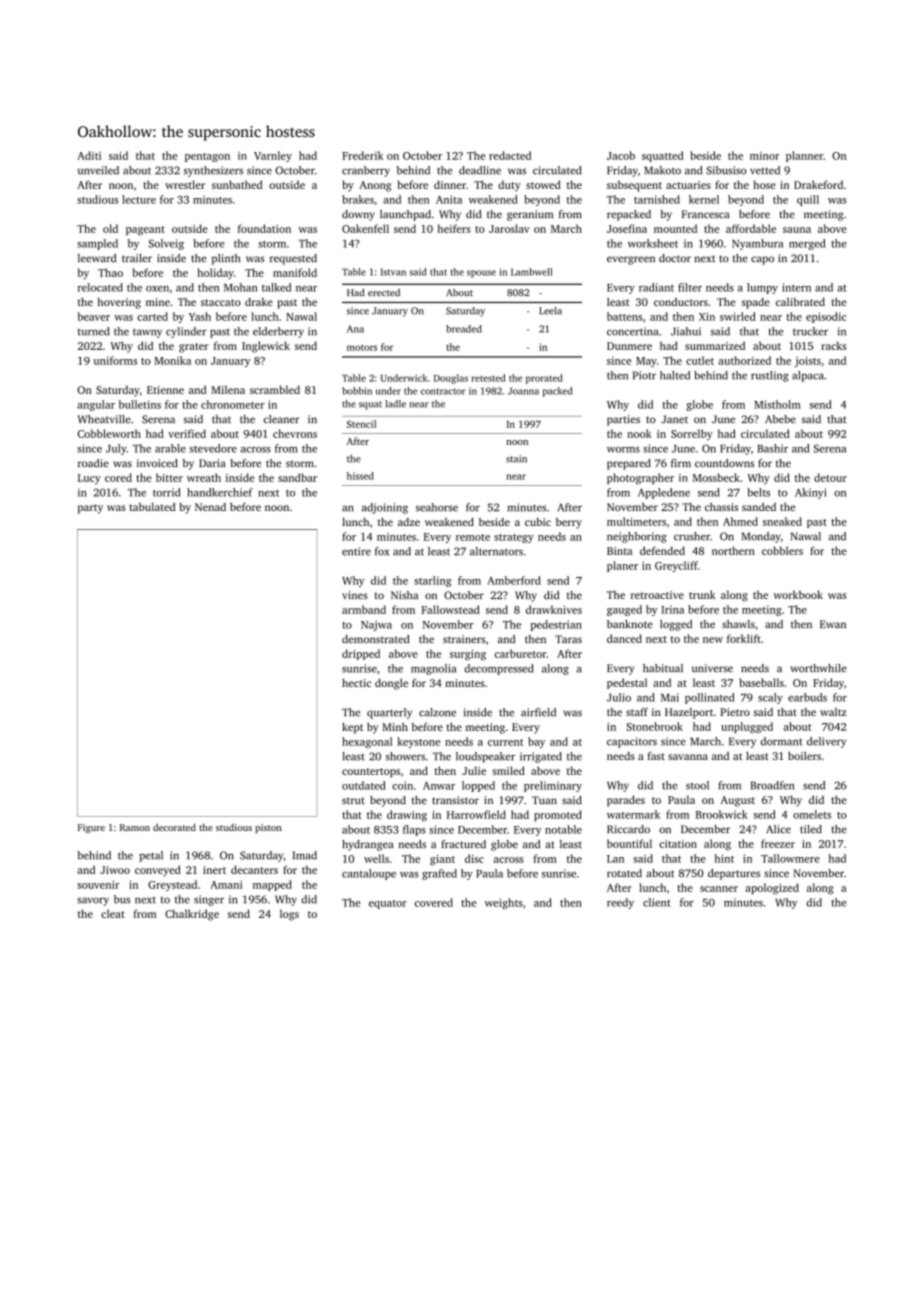  Describe the element at coordinates (733, 550) in the screenshot. I see `northern` at that location.
